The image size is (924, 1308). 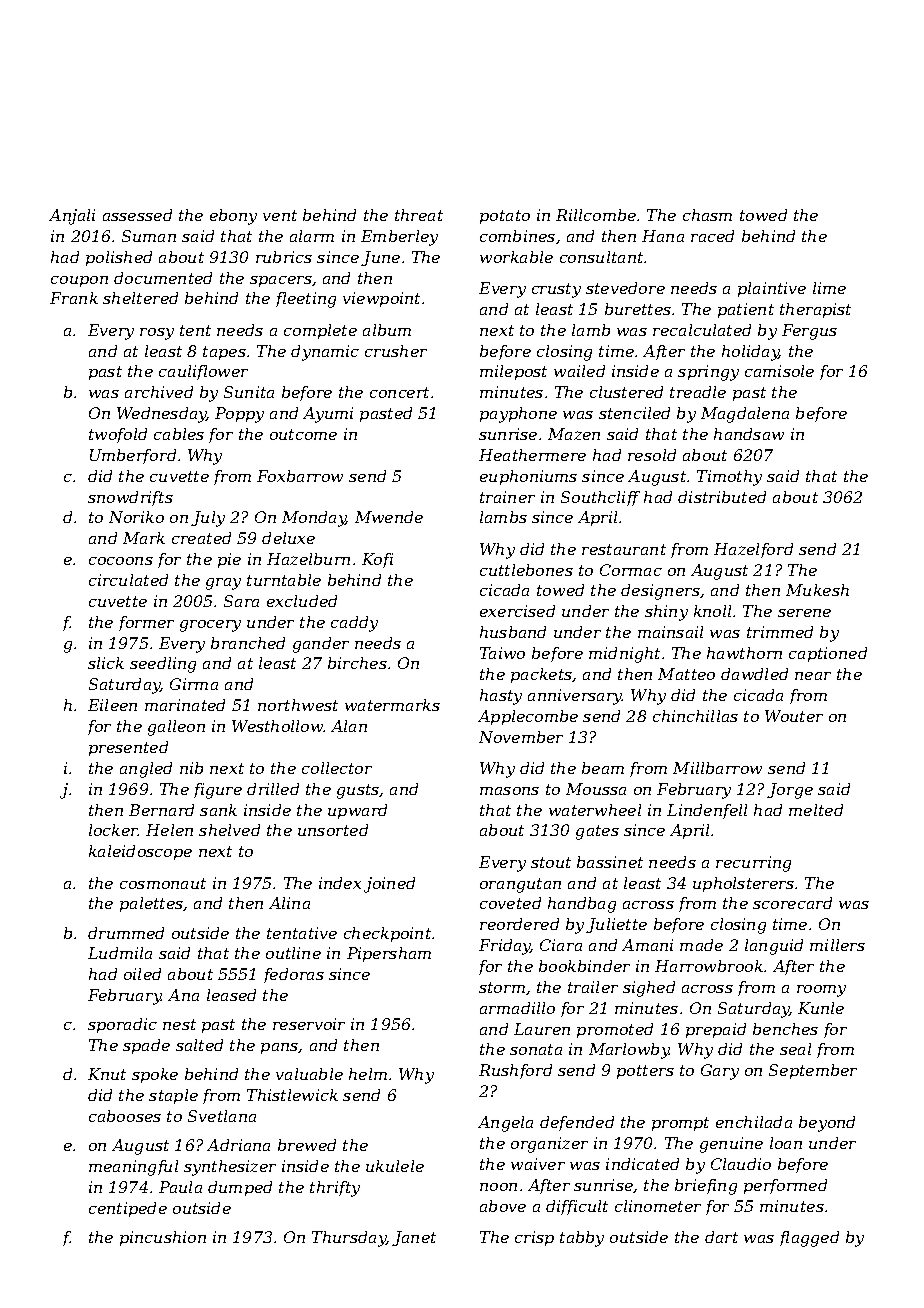 I want to click on Thursday, so click(x=349, y=1239).
